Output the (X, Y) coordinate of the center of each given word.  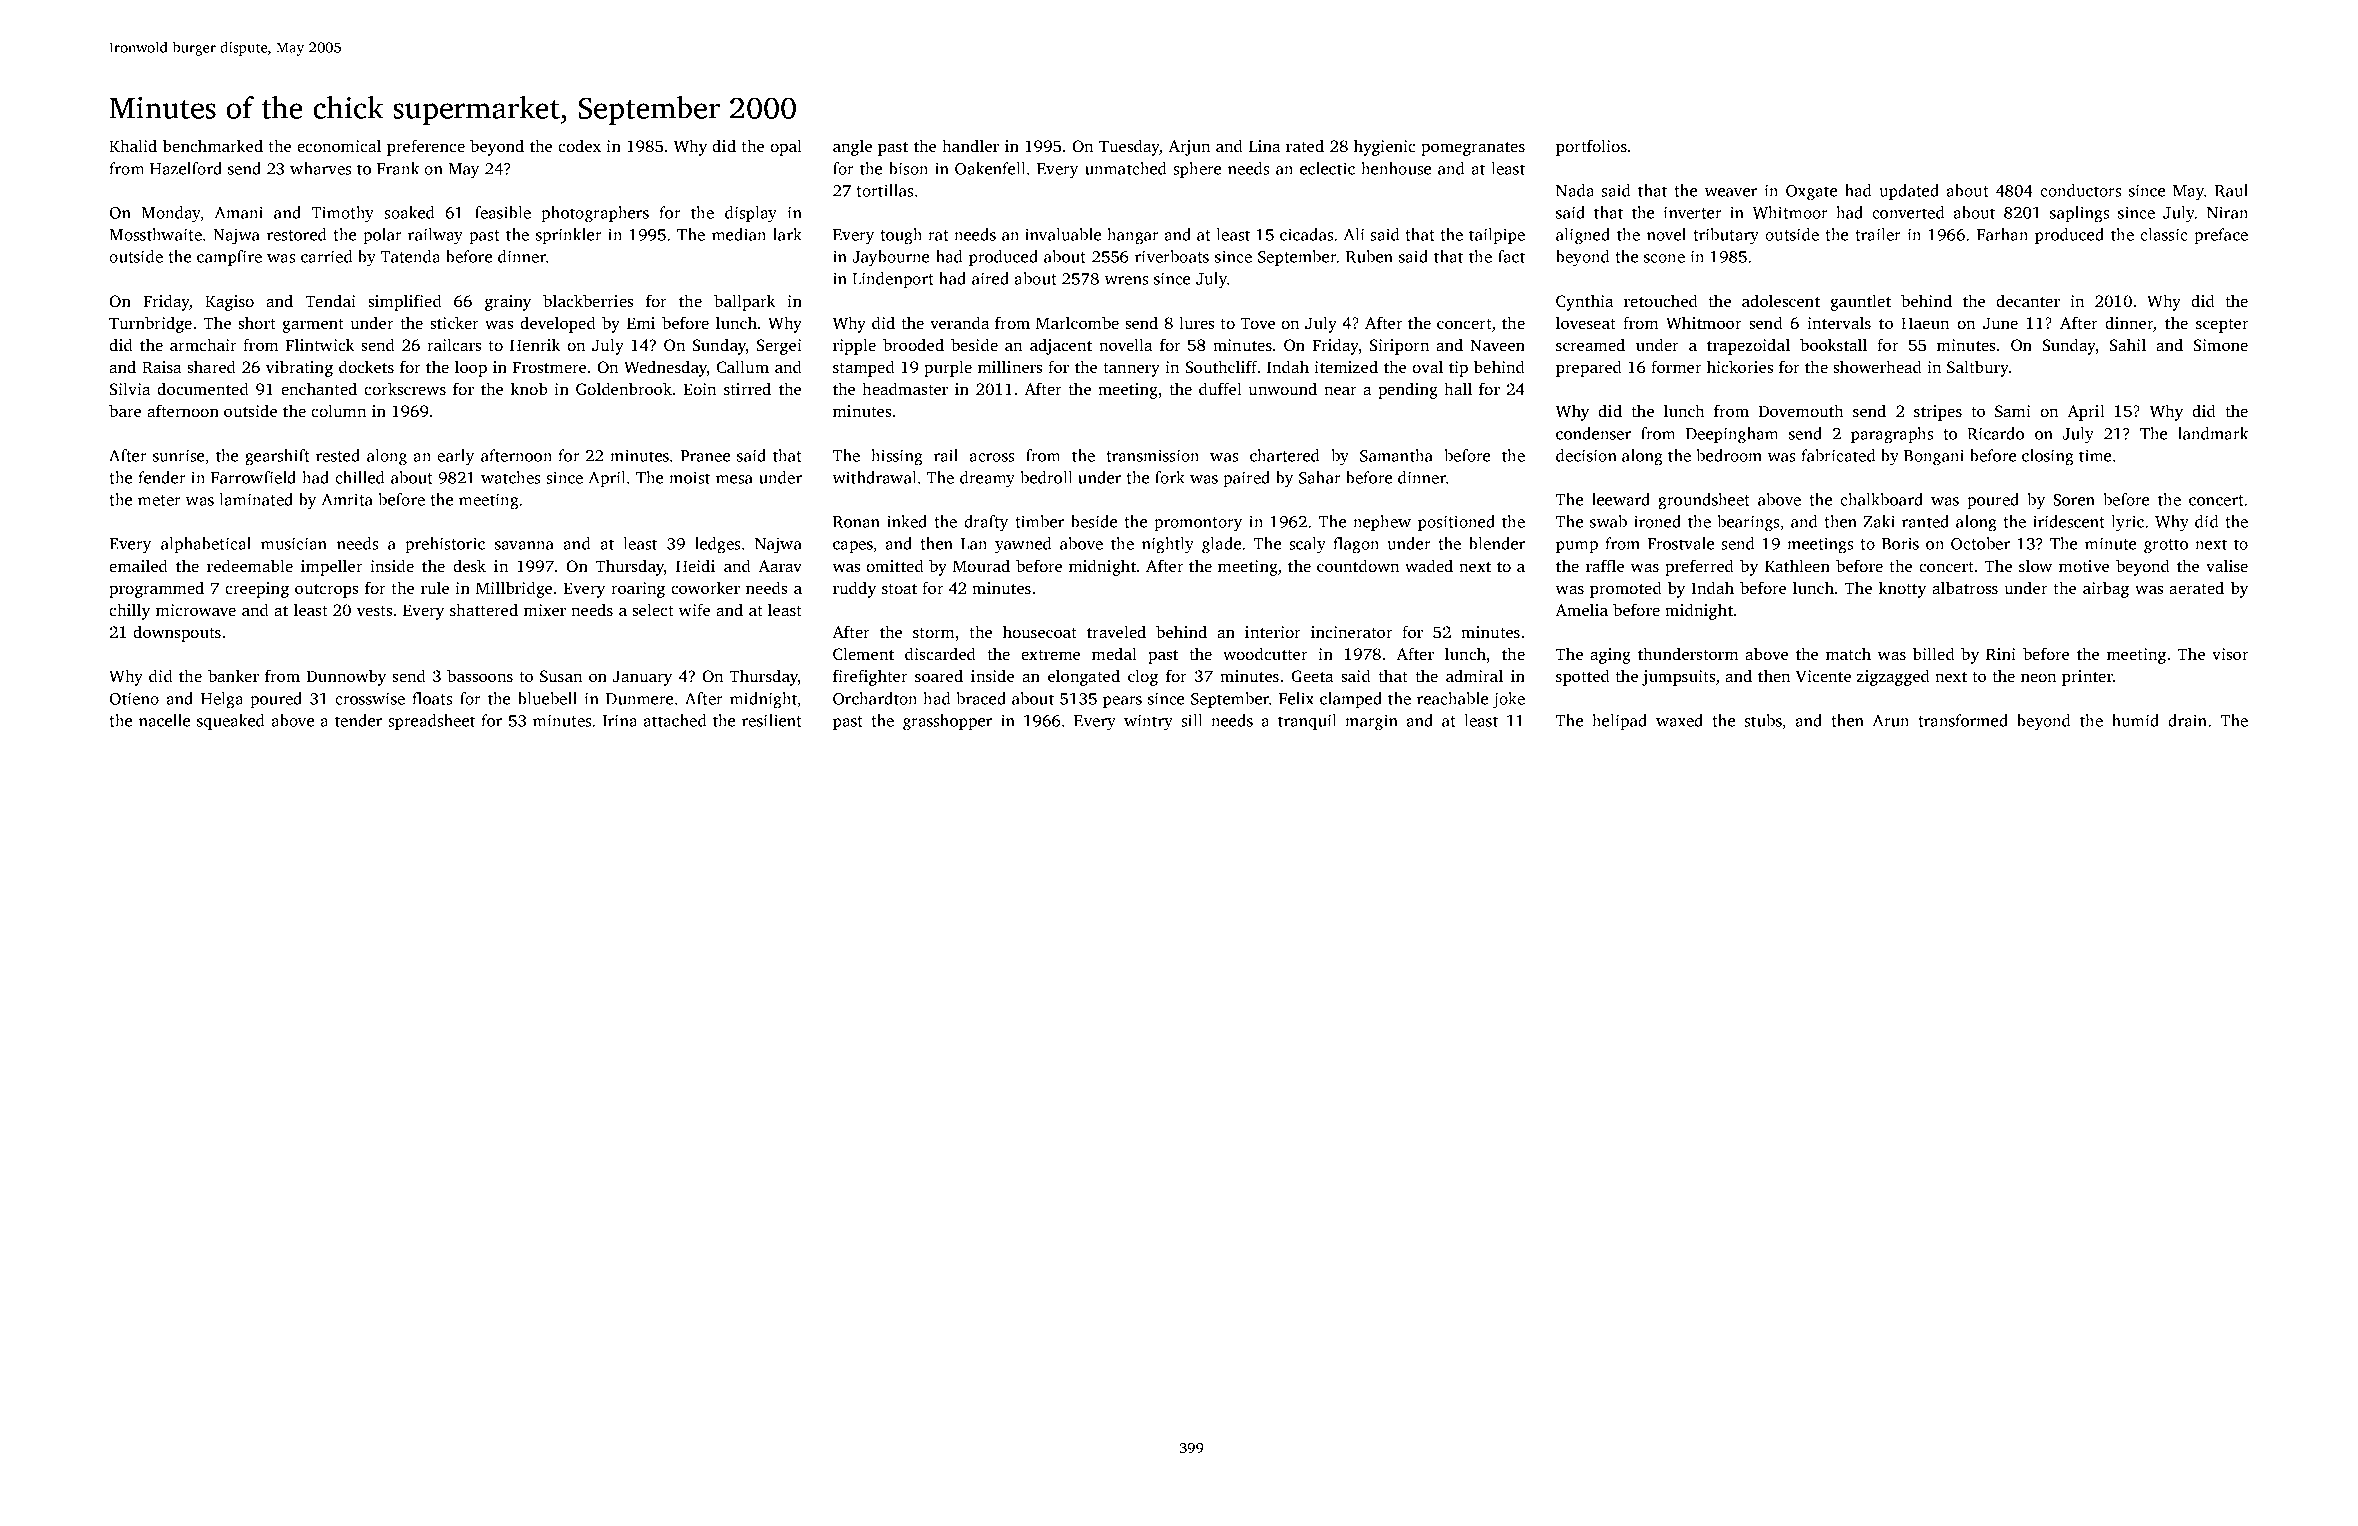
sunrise (178, 455)
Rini (2001, 654)
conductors (2080, 190)
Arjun (1189, 148)
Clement (863, 654)
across (991, 457)
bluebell (547, 698)
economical (339, 145)
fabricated (1838, 455)
